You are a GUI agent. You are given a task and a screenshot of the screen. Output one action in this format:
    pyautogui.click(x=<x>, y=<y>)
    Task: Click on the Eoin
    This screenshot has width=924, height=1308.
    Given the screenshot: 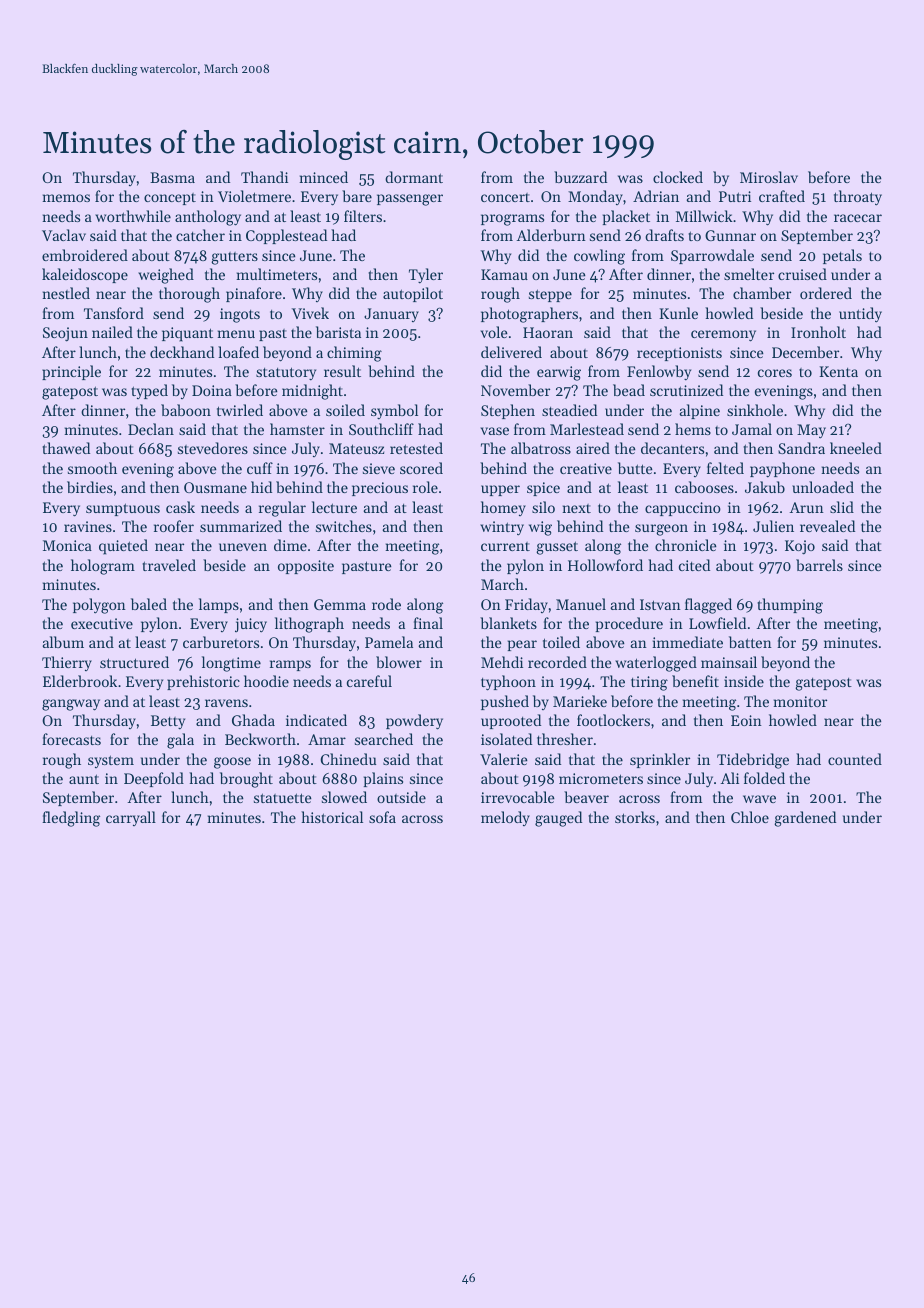 What is the action you would take?
    pyautogui.click(x=746, y=720)
